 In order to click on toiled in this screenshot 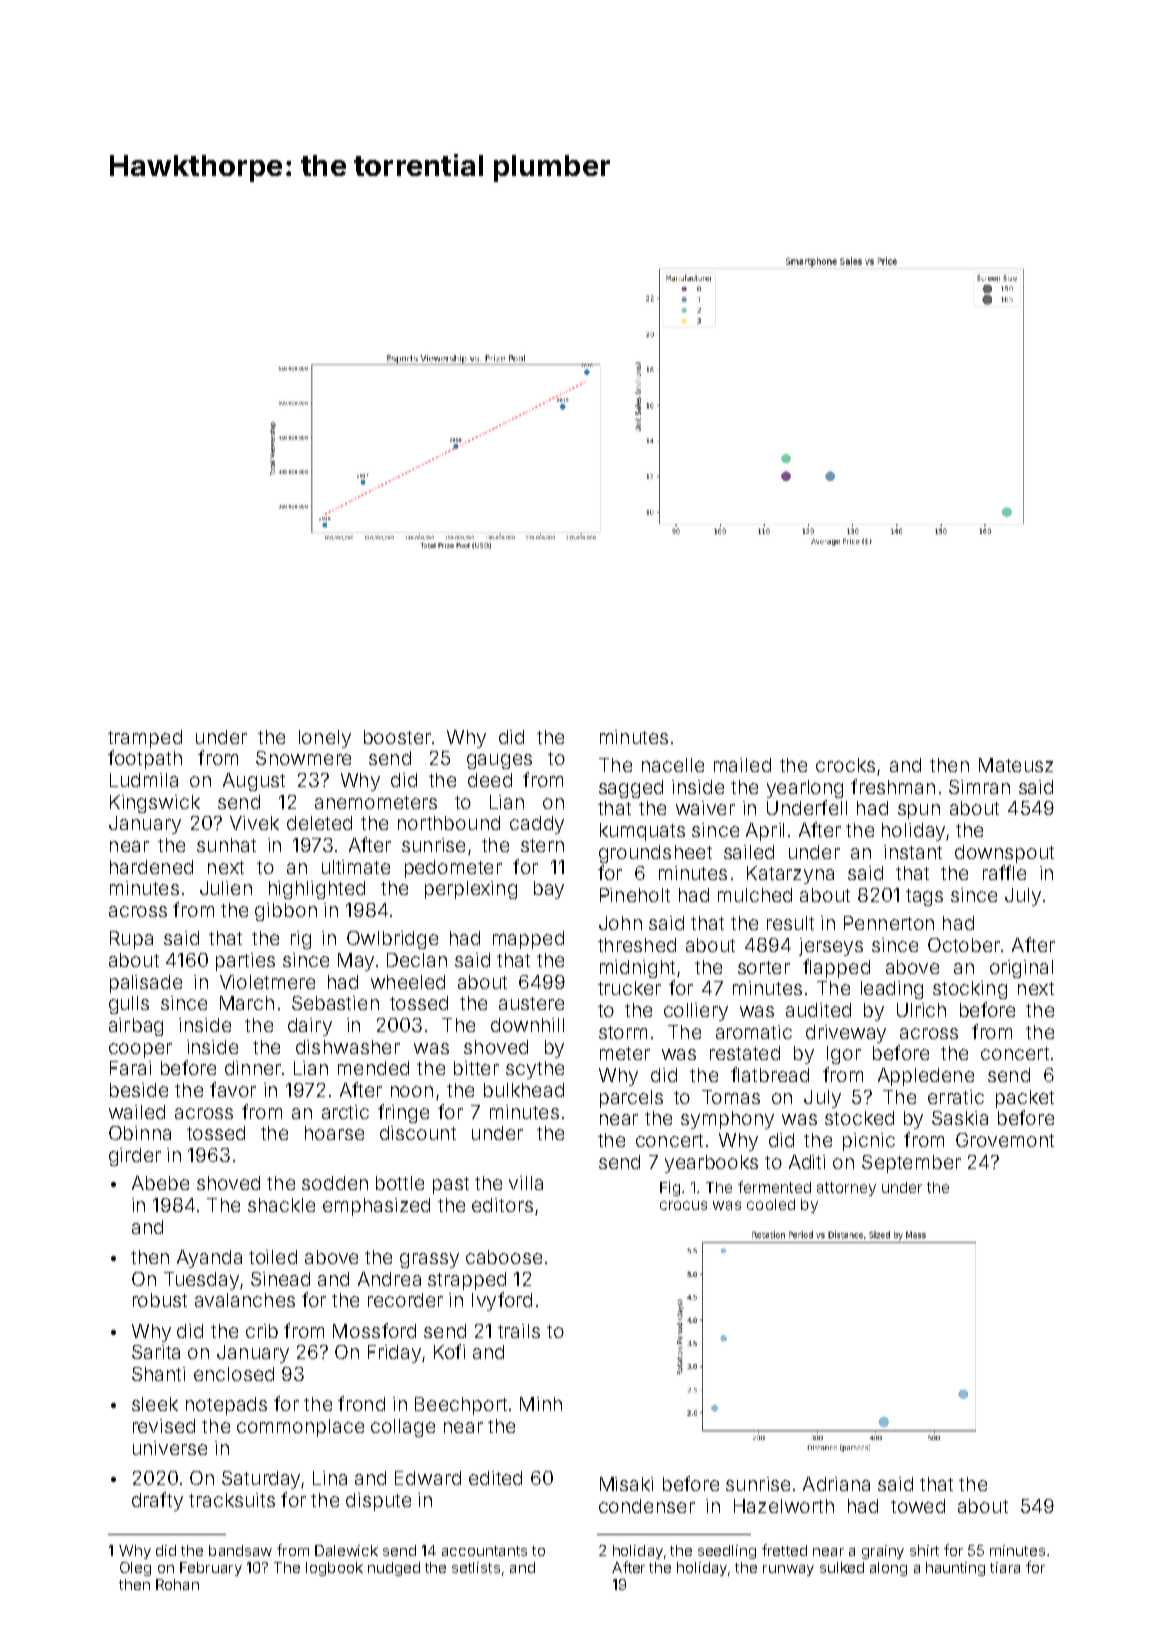, I will do `click(273, 1257)`.
